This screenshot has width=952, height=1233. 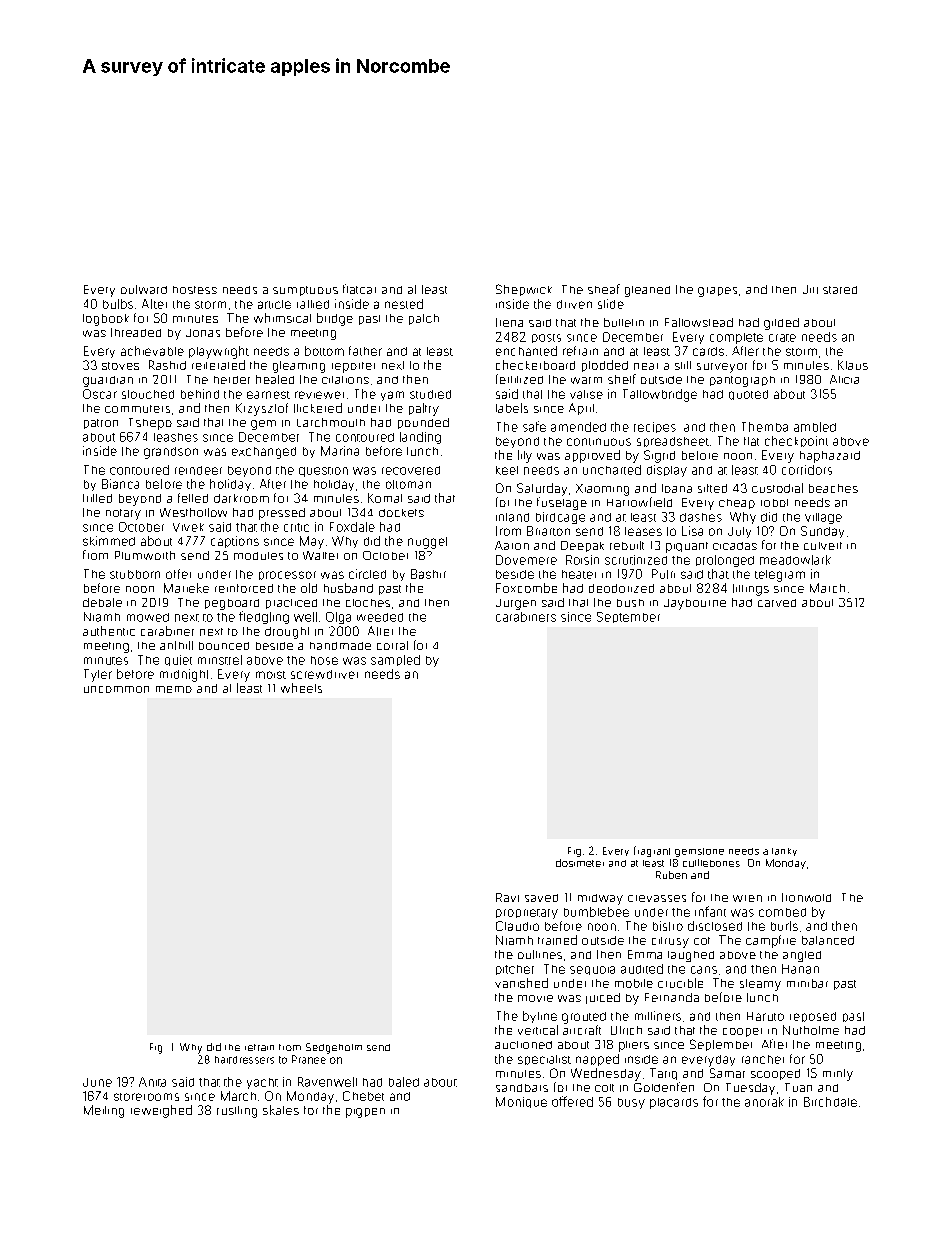 I want to click on outward, so click(x=144, y=289).
